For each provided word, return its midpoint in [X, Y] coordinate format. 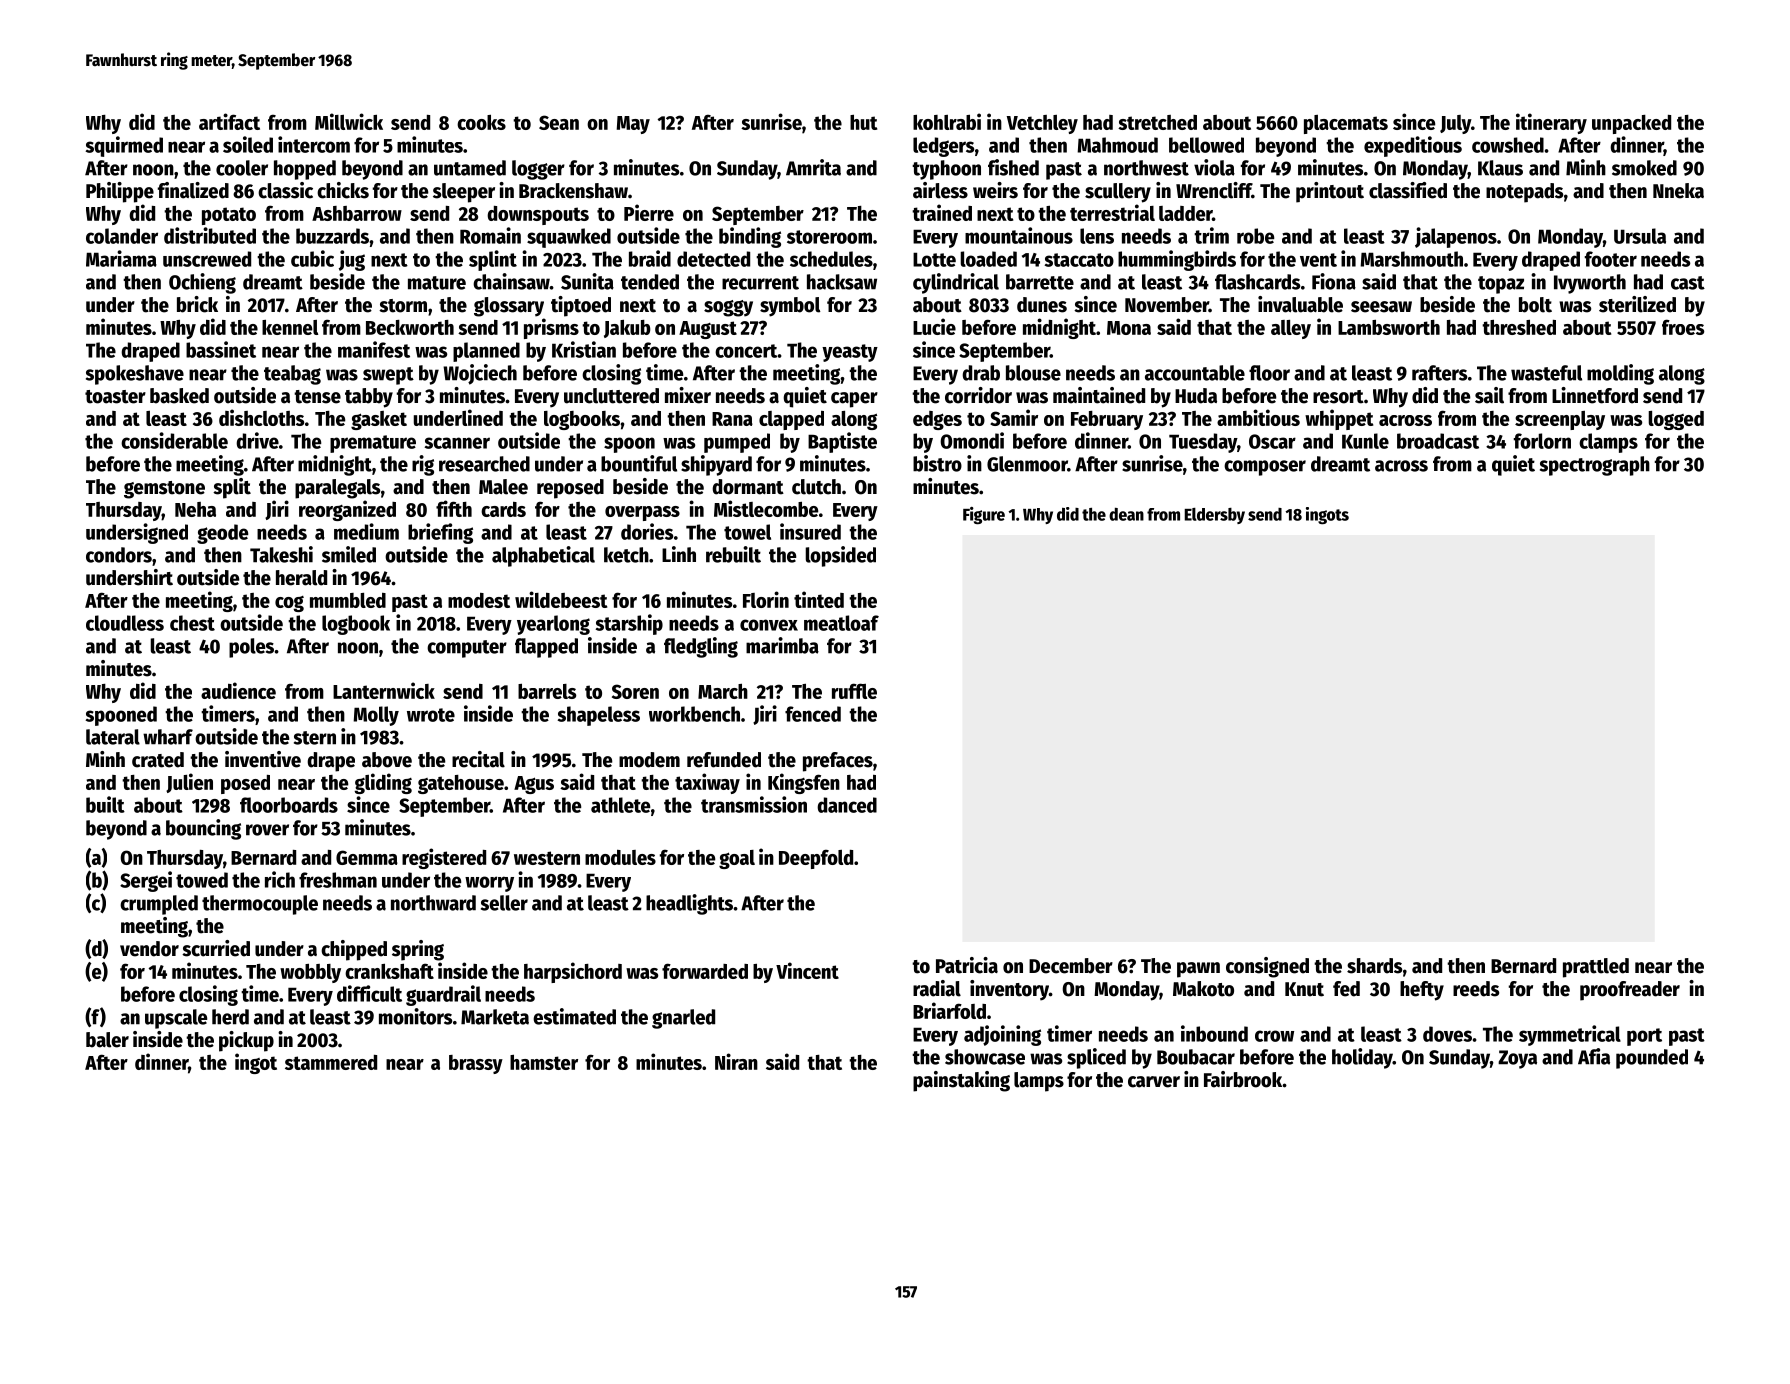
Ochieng [202, 283]
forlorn [1542, 441]
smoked [1644, 168]
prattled [1596, 968]
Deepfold [816, 859]
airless [940, 190]
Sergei [146, 881]
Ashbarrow [357, 213]
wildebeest [561, 599]
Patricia [967, 965]
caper [854, 400]
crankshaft [389, 971]
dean [1126, 514]
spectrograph [1595, 466]
